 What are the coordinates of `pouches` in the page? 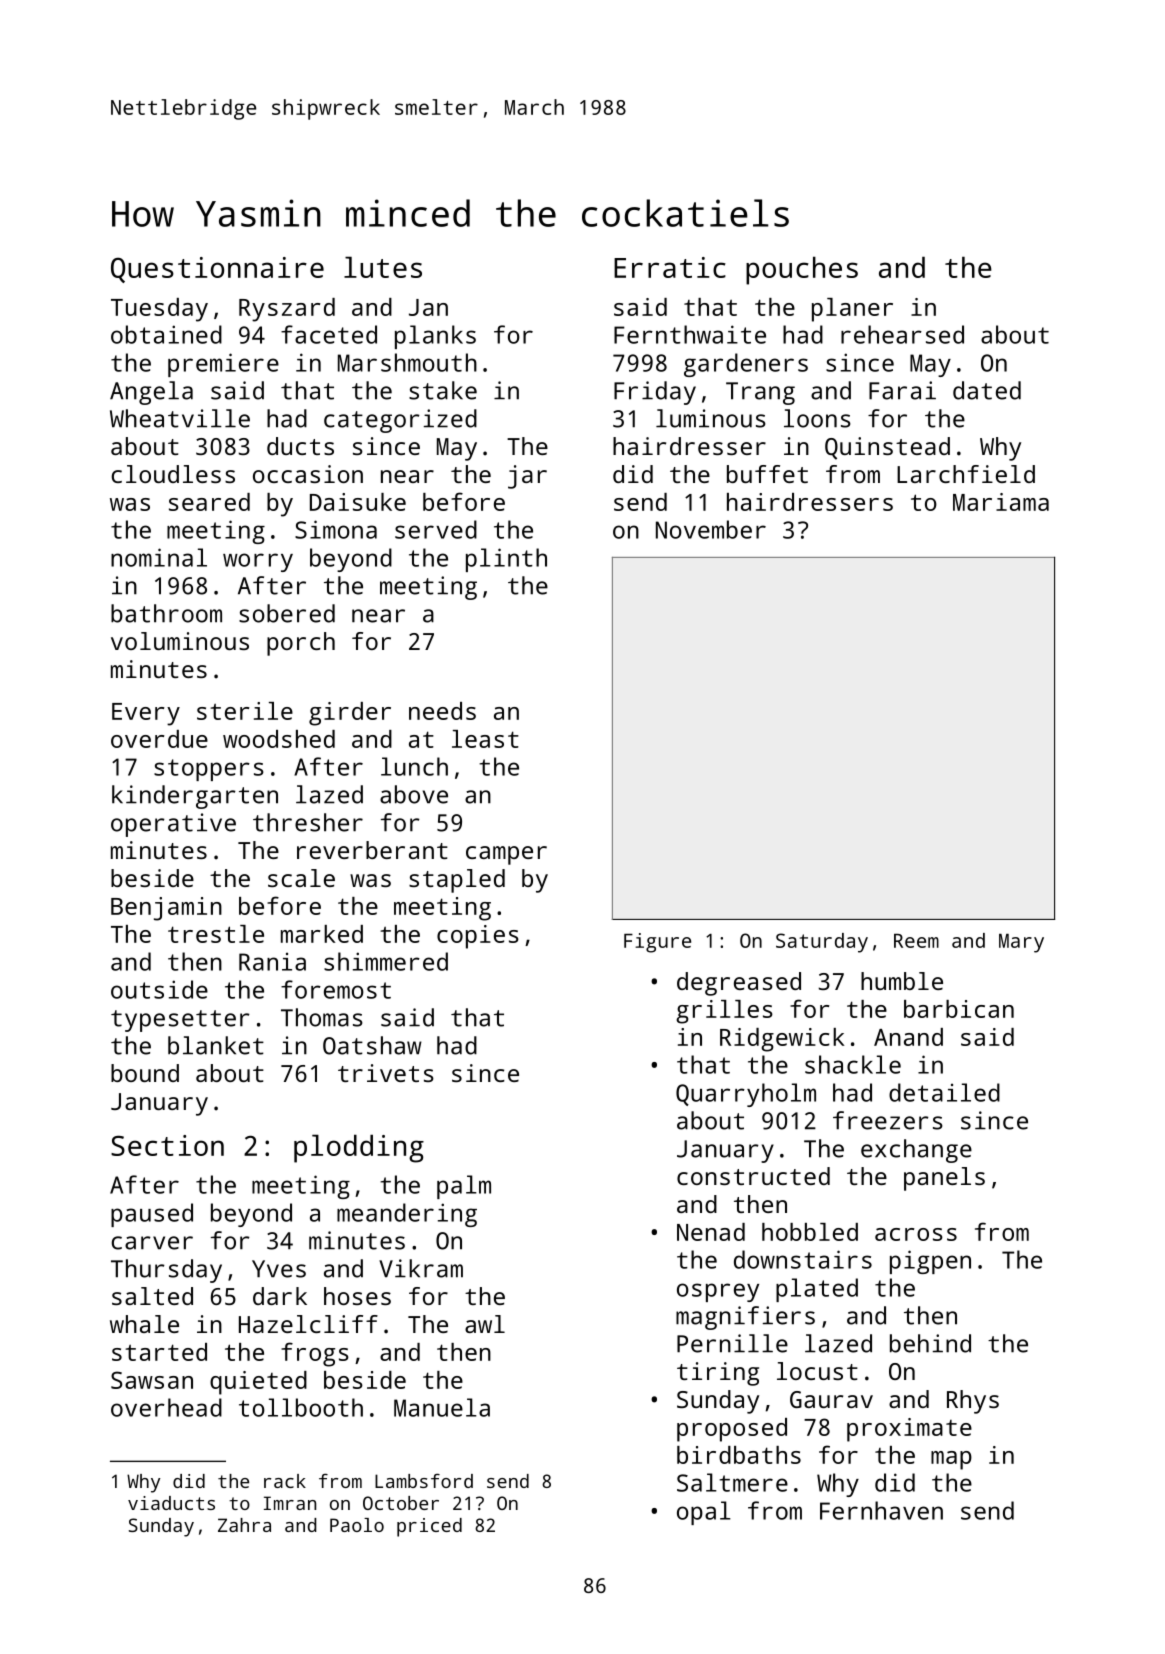 It's located at (802, 270).
